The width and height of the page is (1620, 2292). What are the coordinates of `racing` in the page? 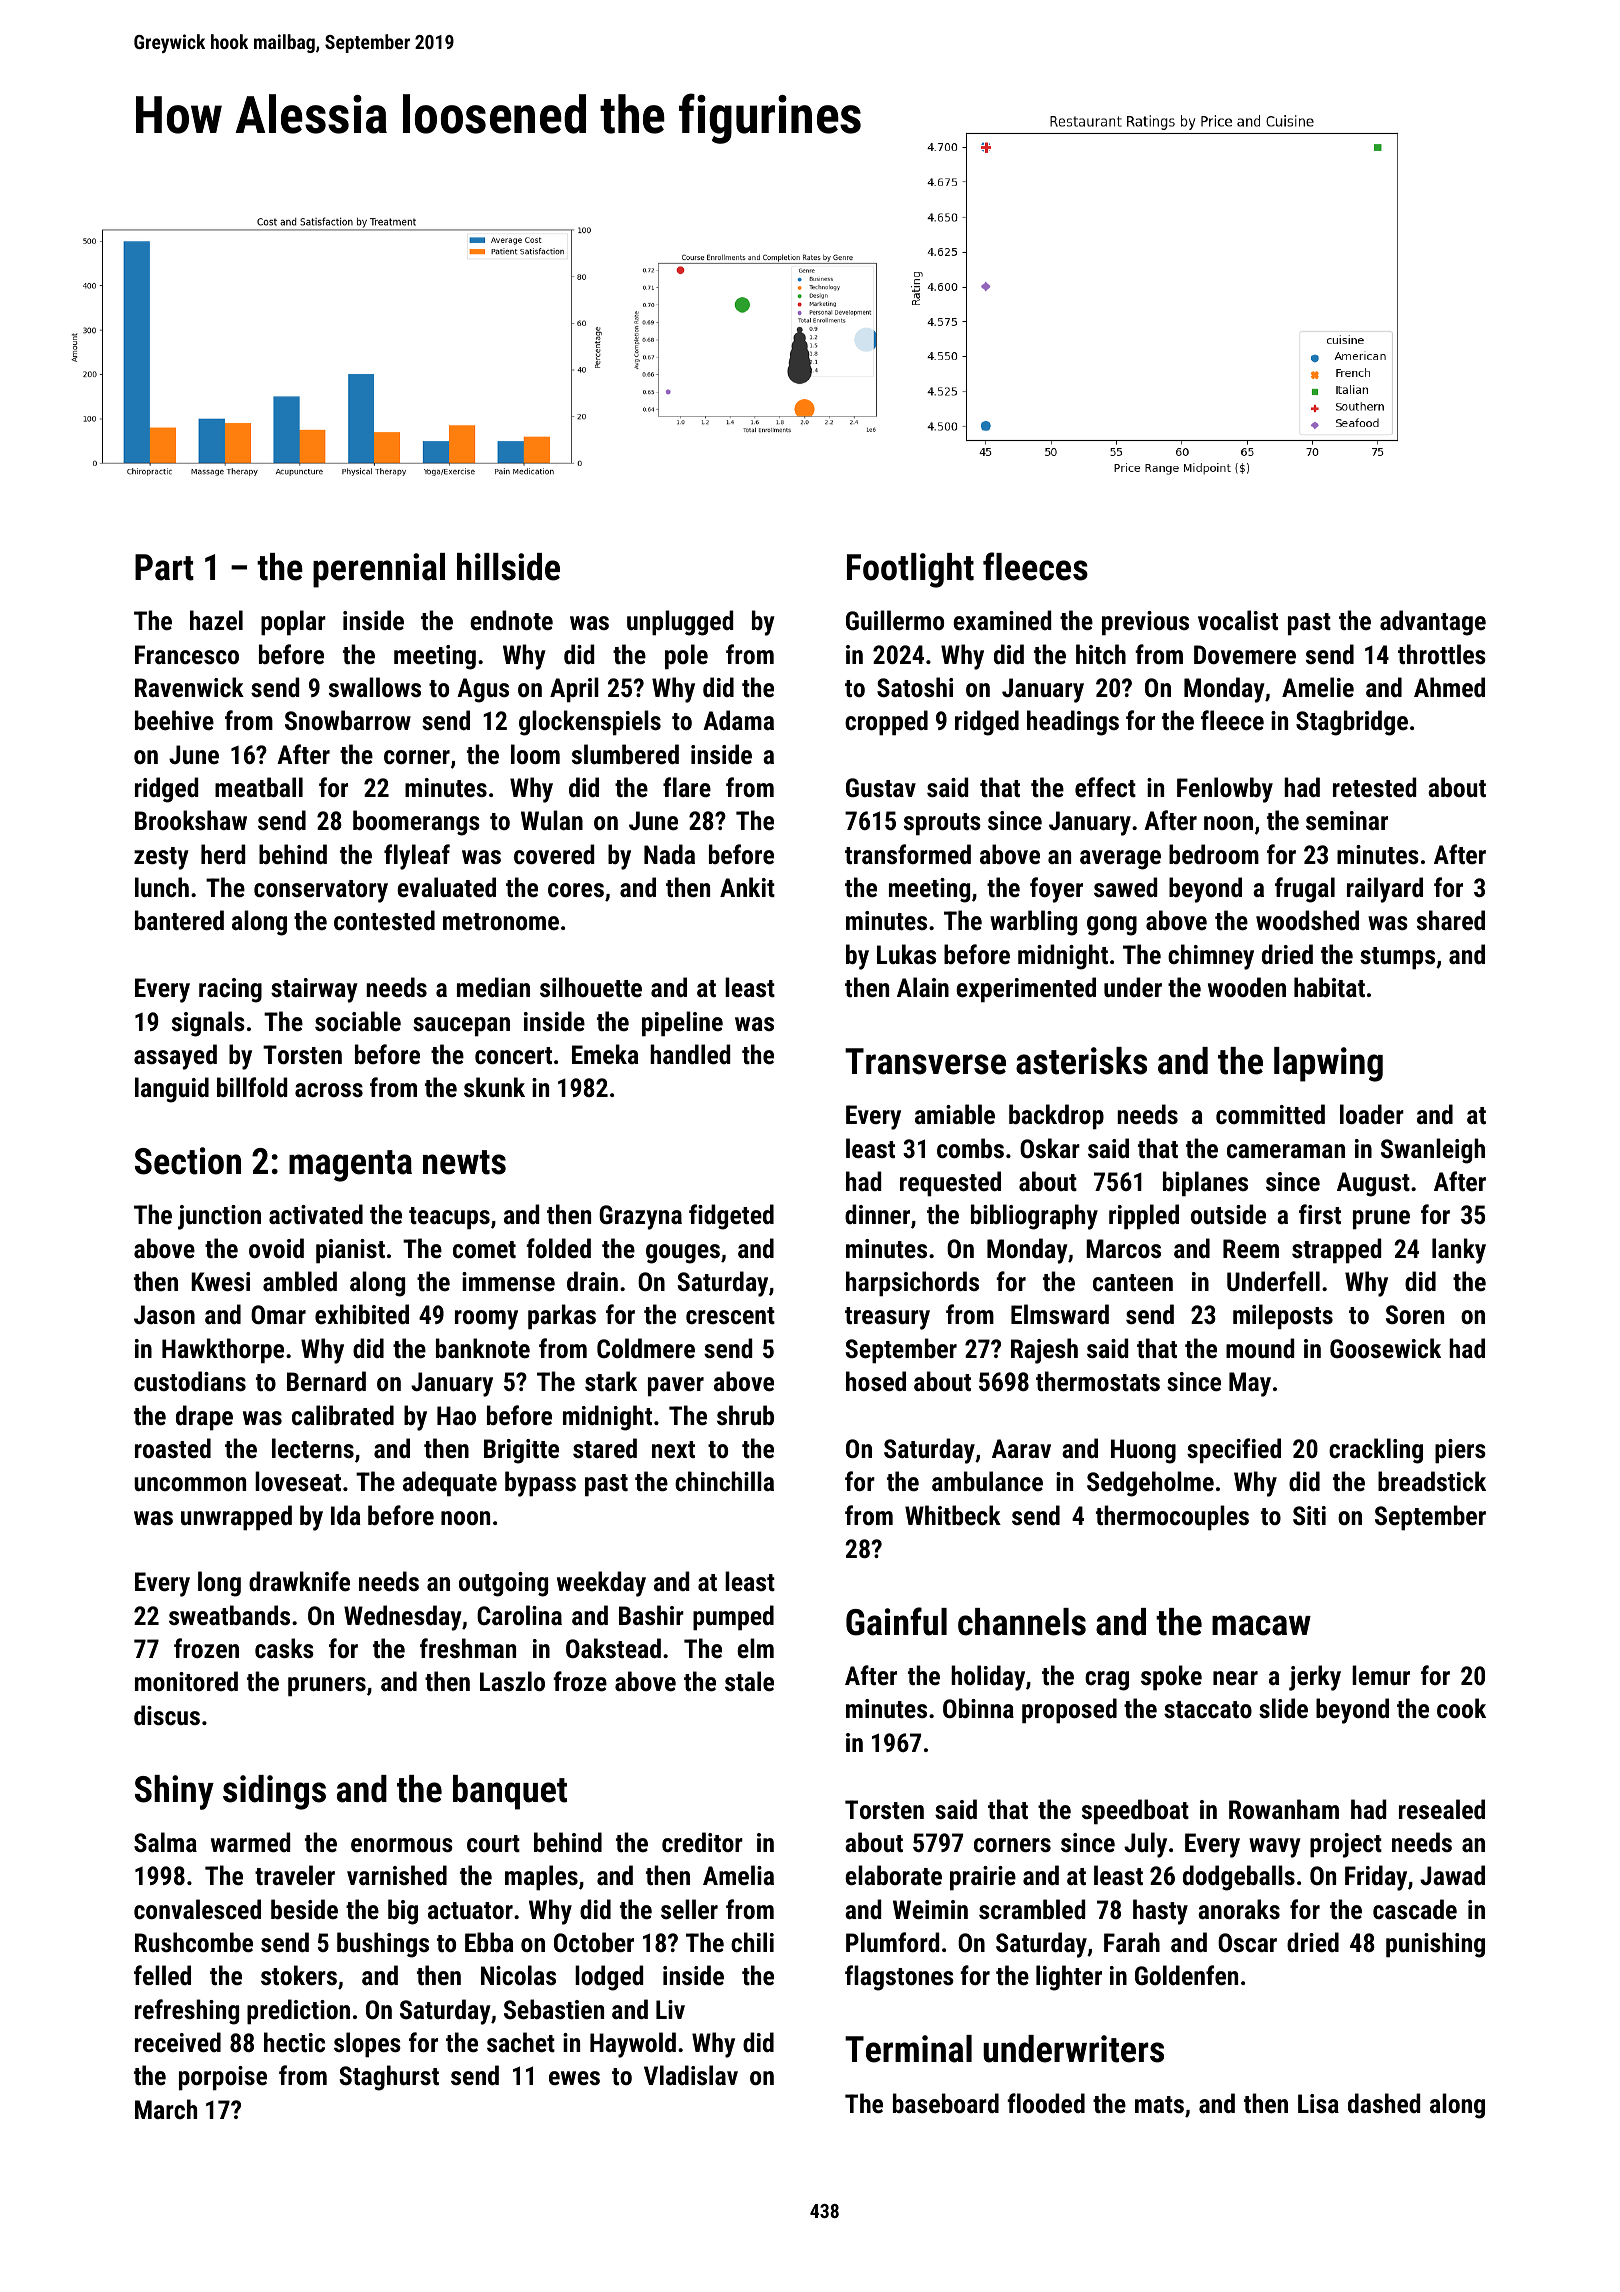 It's located at (230, 990).
